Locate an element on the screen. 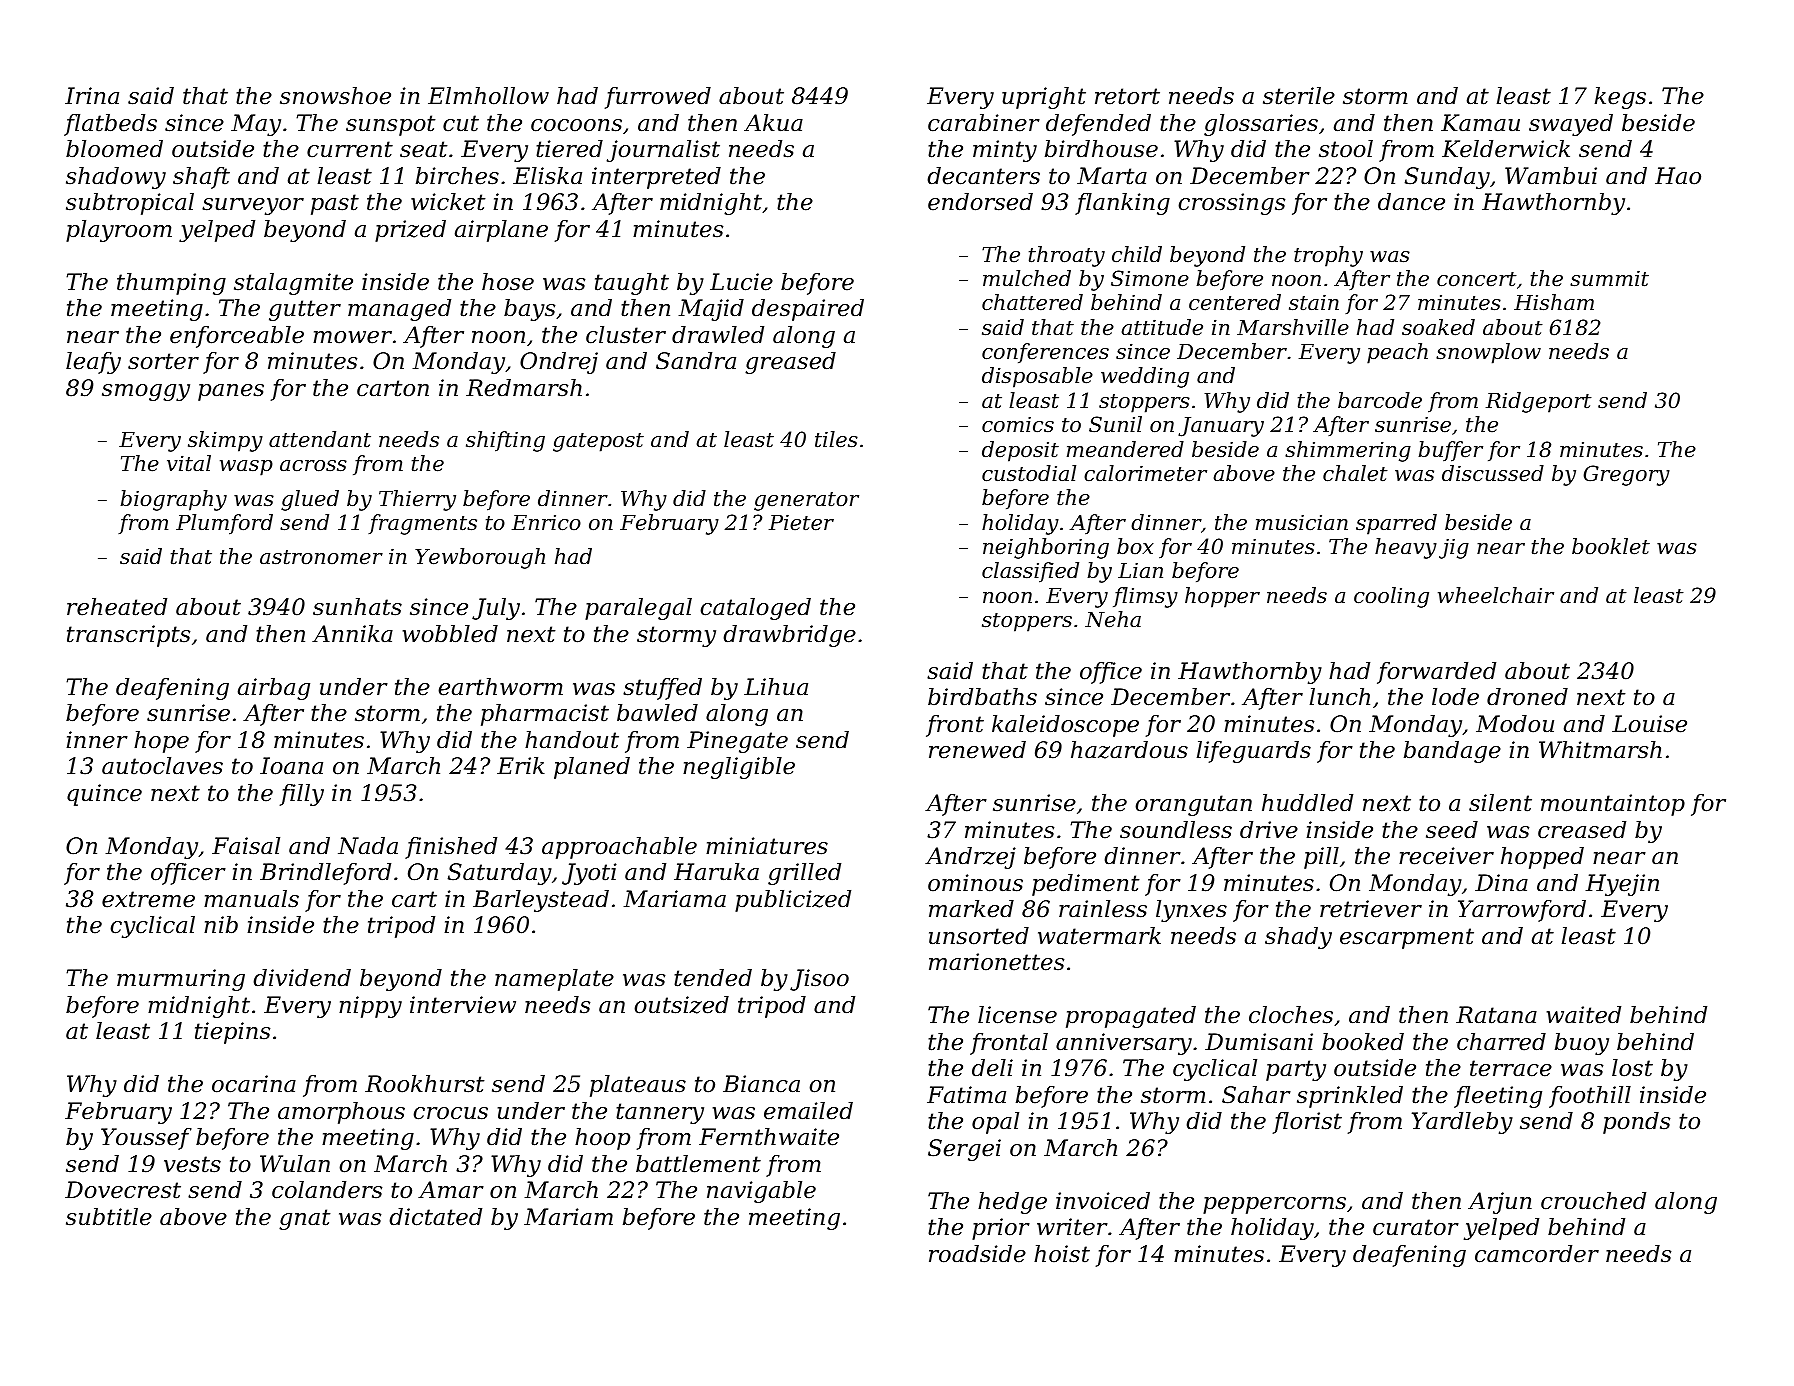  concert is located at coordinates (1477, 279).
